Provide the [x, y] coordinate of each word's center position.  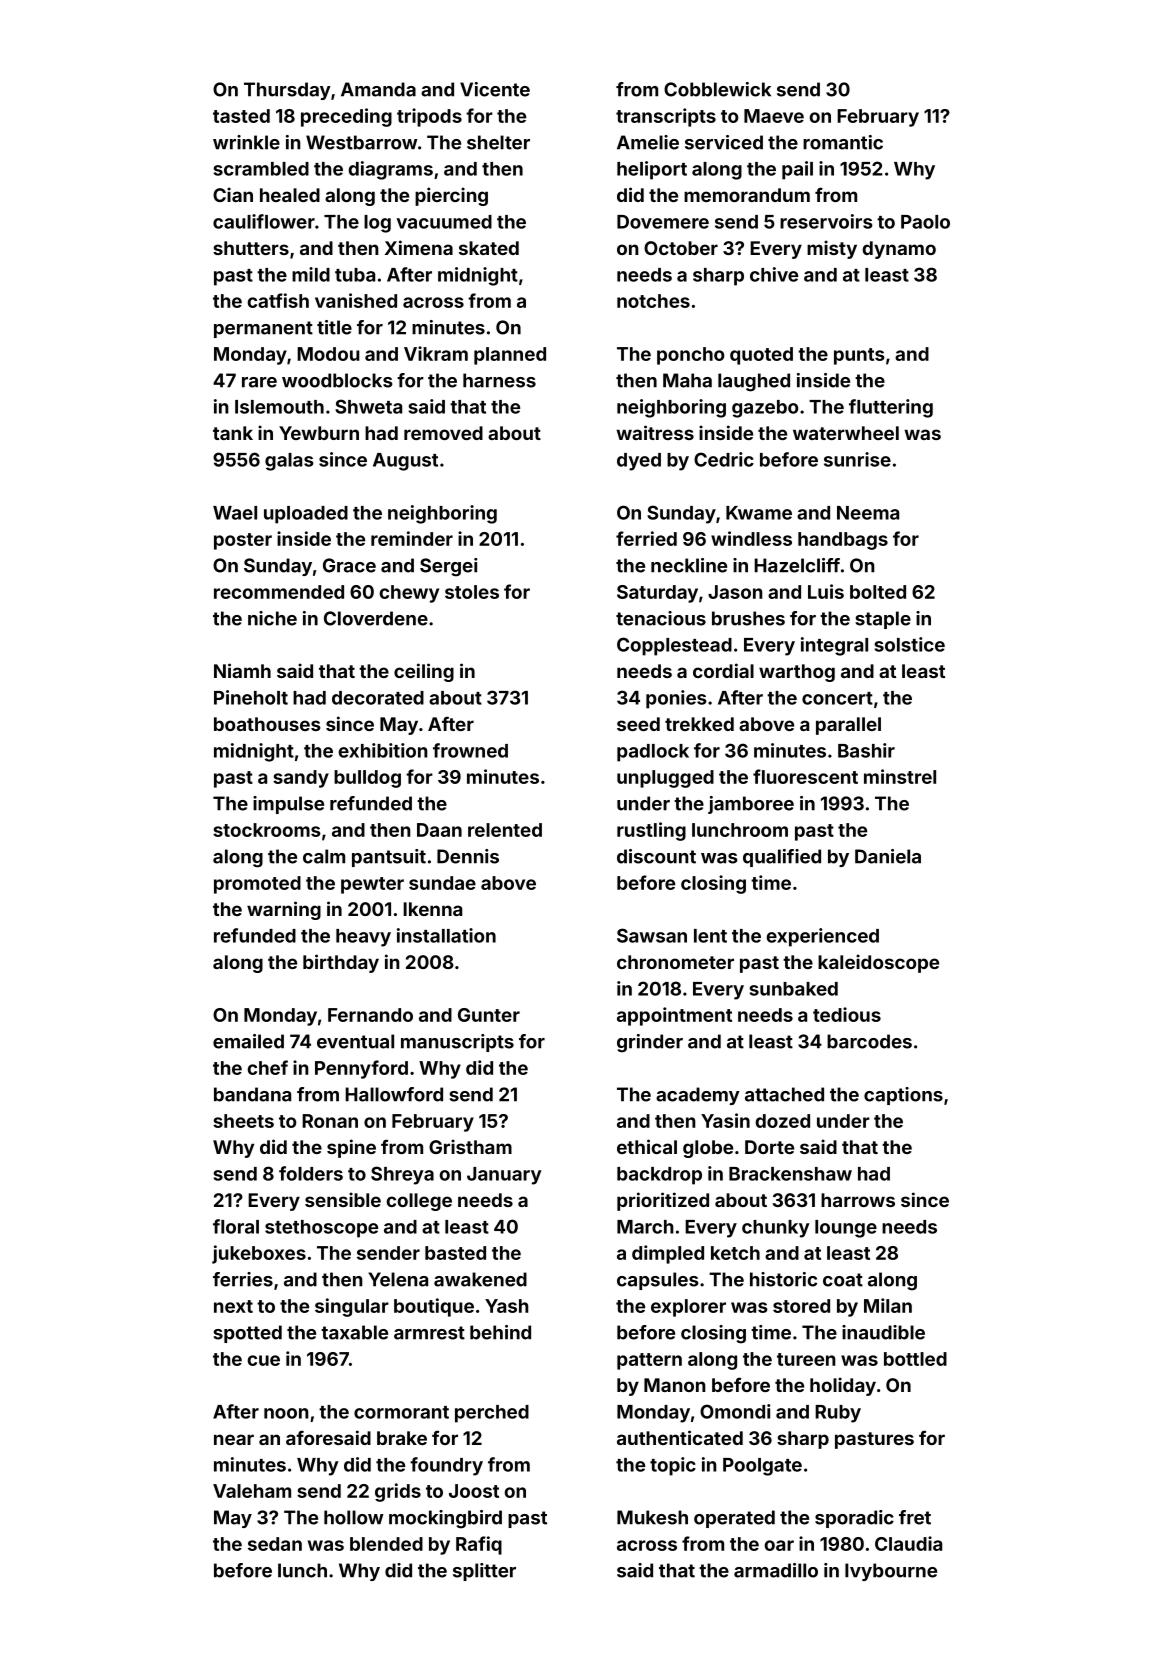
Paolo [925, 222]
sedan [275, 1544]
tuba [355, 275]
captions [903, 1096]
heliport [652, 170]
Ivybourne [891, 1572]
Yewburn [319, 433]
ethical [647, 1146]
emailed [248, 1041]
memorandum [747, 195]
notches [653, 301]
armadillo [776, 1570]
